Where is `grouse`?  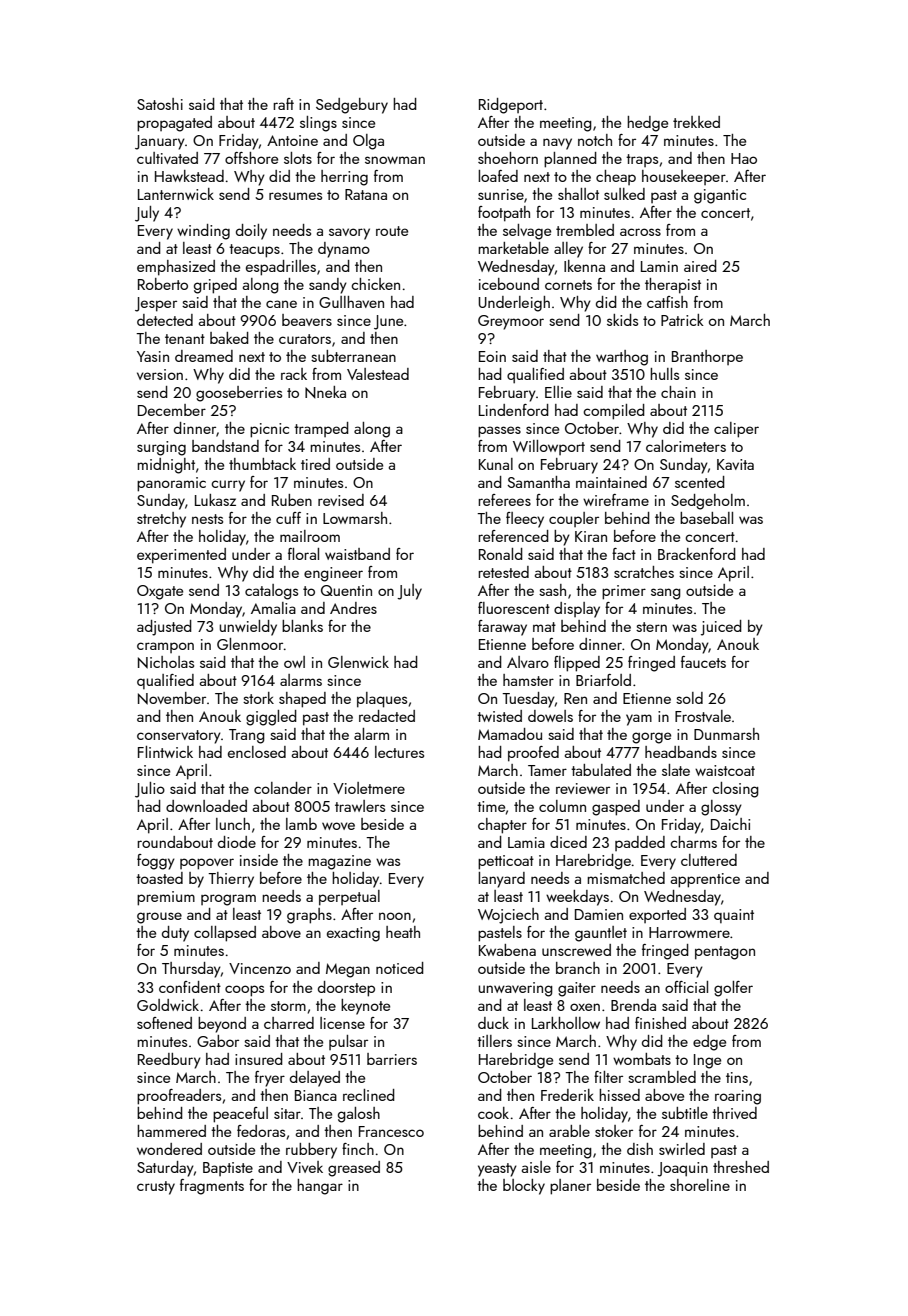 grouse is located at coordinates (159, 918).
